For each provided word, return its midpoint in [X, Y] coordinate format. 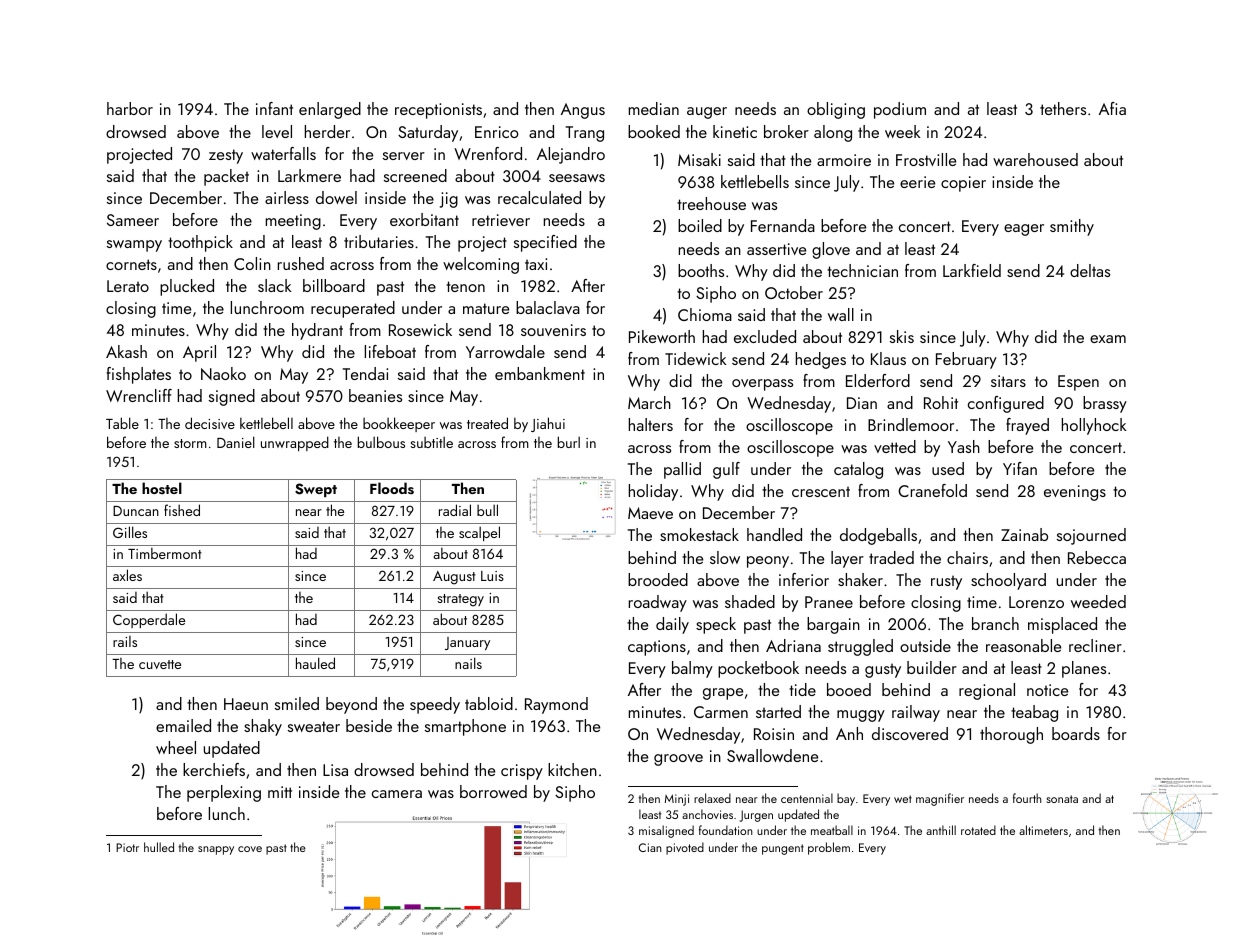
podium [900, 110]
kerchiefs [214, 769]
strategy [460, 600]
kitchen [572, 769]
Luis [492, 576]
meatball [832, 830]
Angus [583, 111]
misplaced [1062, 625]
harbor [130, 108]
